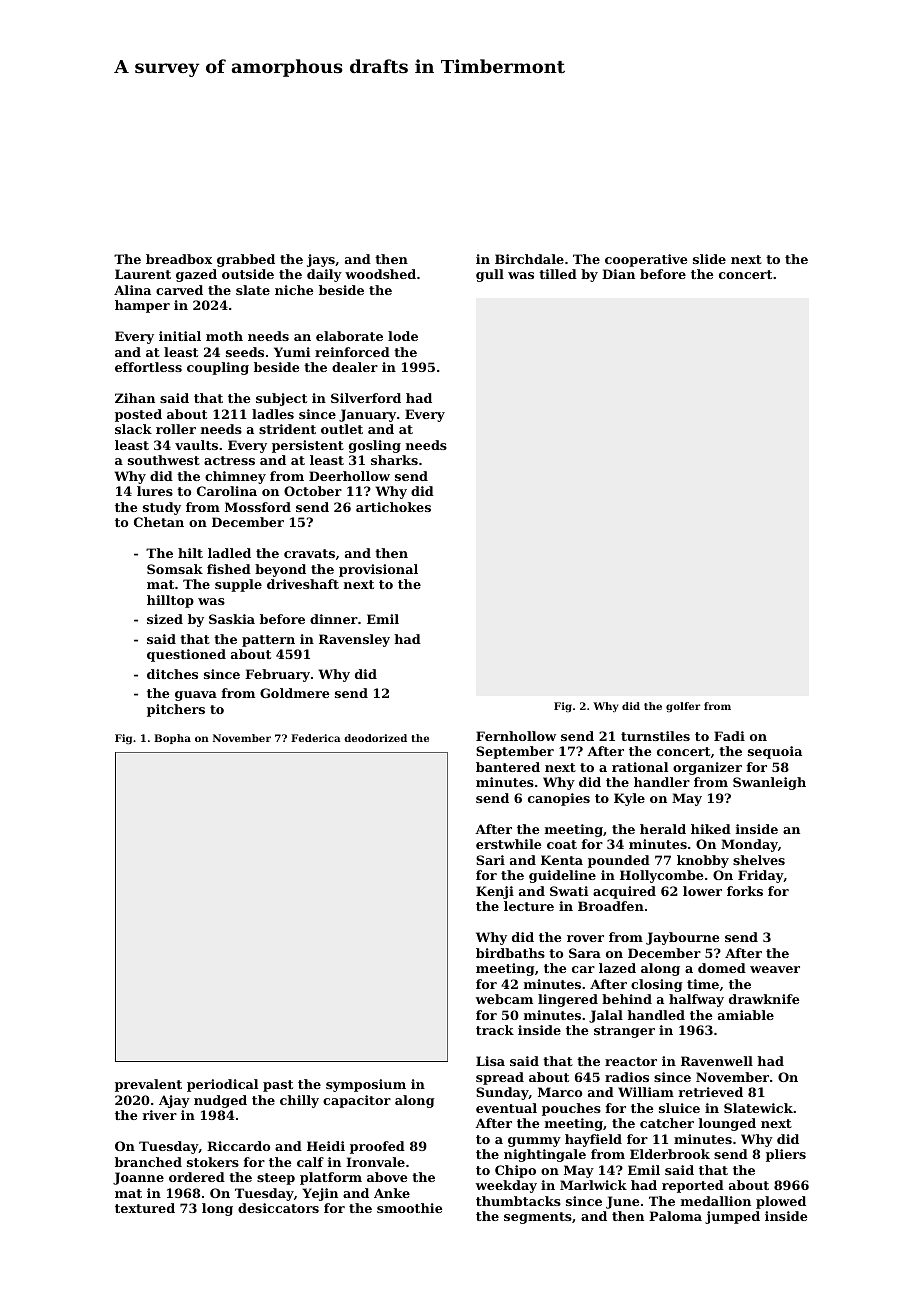  Describe the element at coordinates (394, 460) in the document. I see `sharks` at that location.
